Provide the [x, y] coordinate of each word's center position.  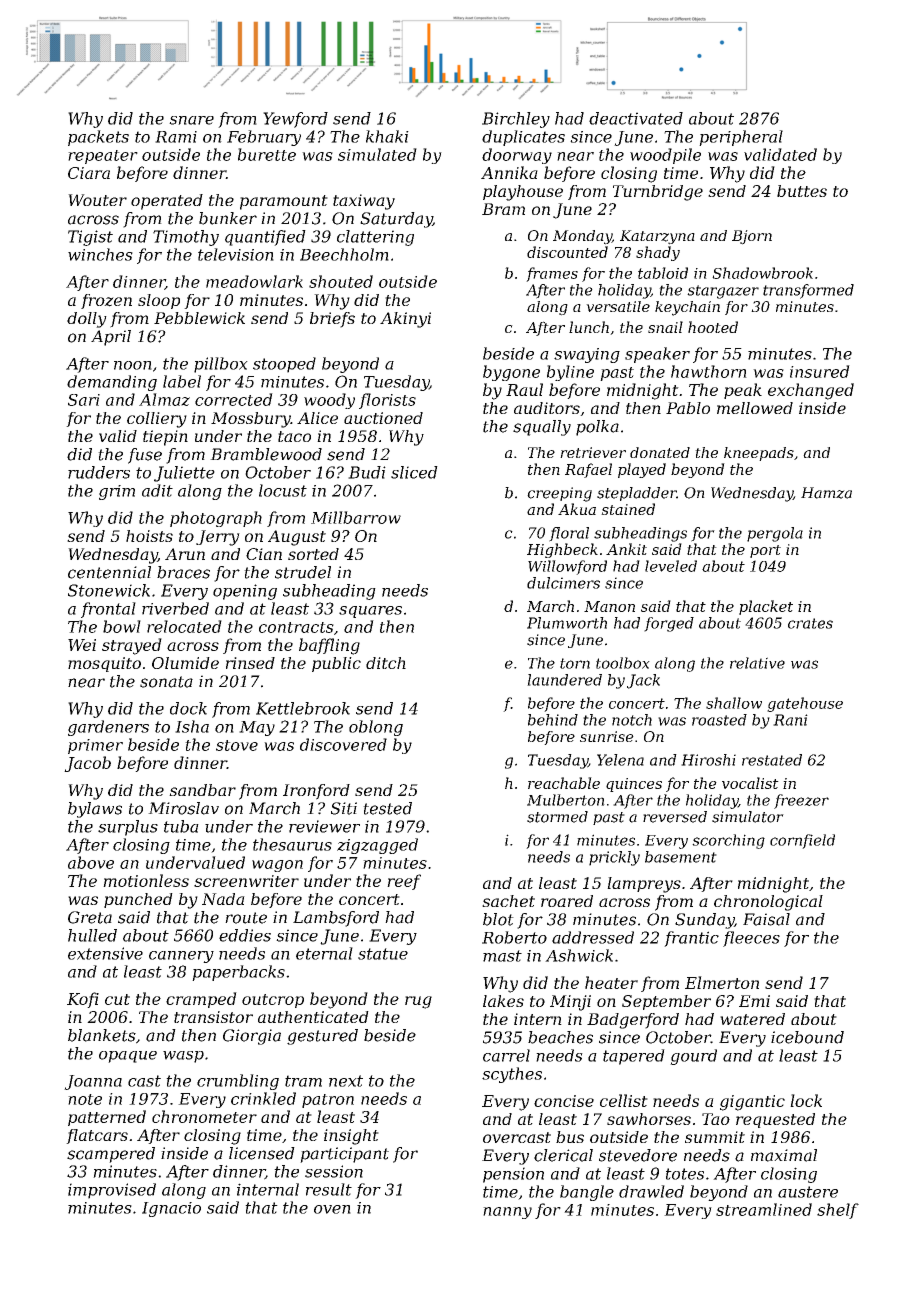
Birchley [516, 120]
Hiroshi [708, 760]
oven [332, 1209]
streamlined [764, 1209]
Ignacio [171, 1209]
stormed [557, 817]
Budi [367, 472]
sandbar [202, 790]
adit [157, 490]
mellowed [755, 408]
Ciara [89, 173]
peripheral [741, 138]
